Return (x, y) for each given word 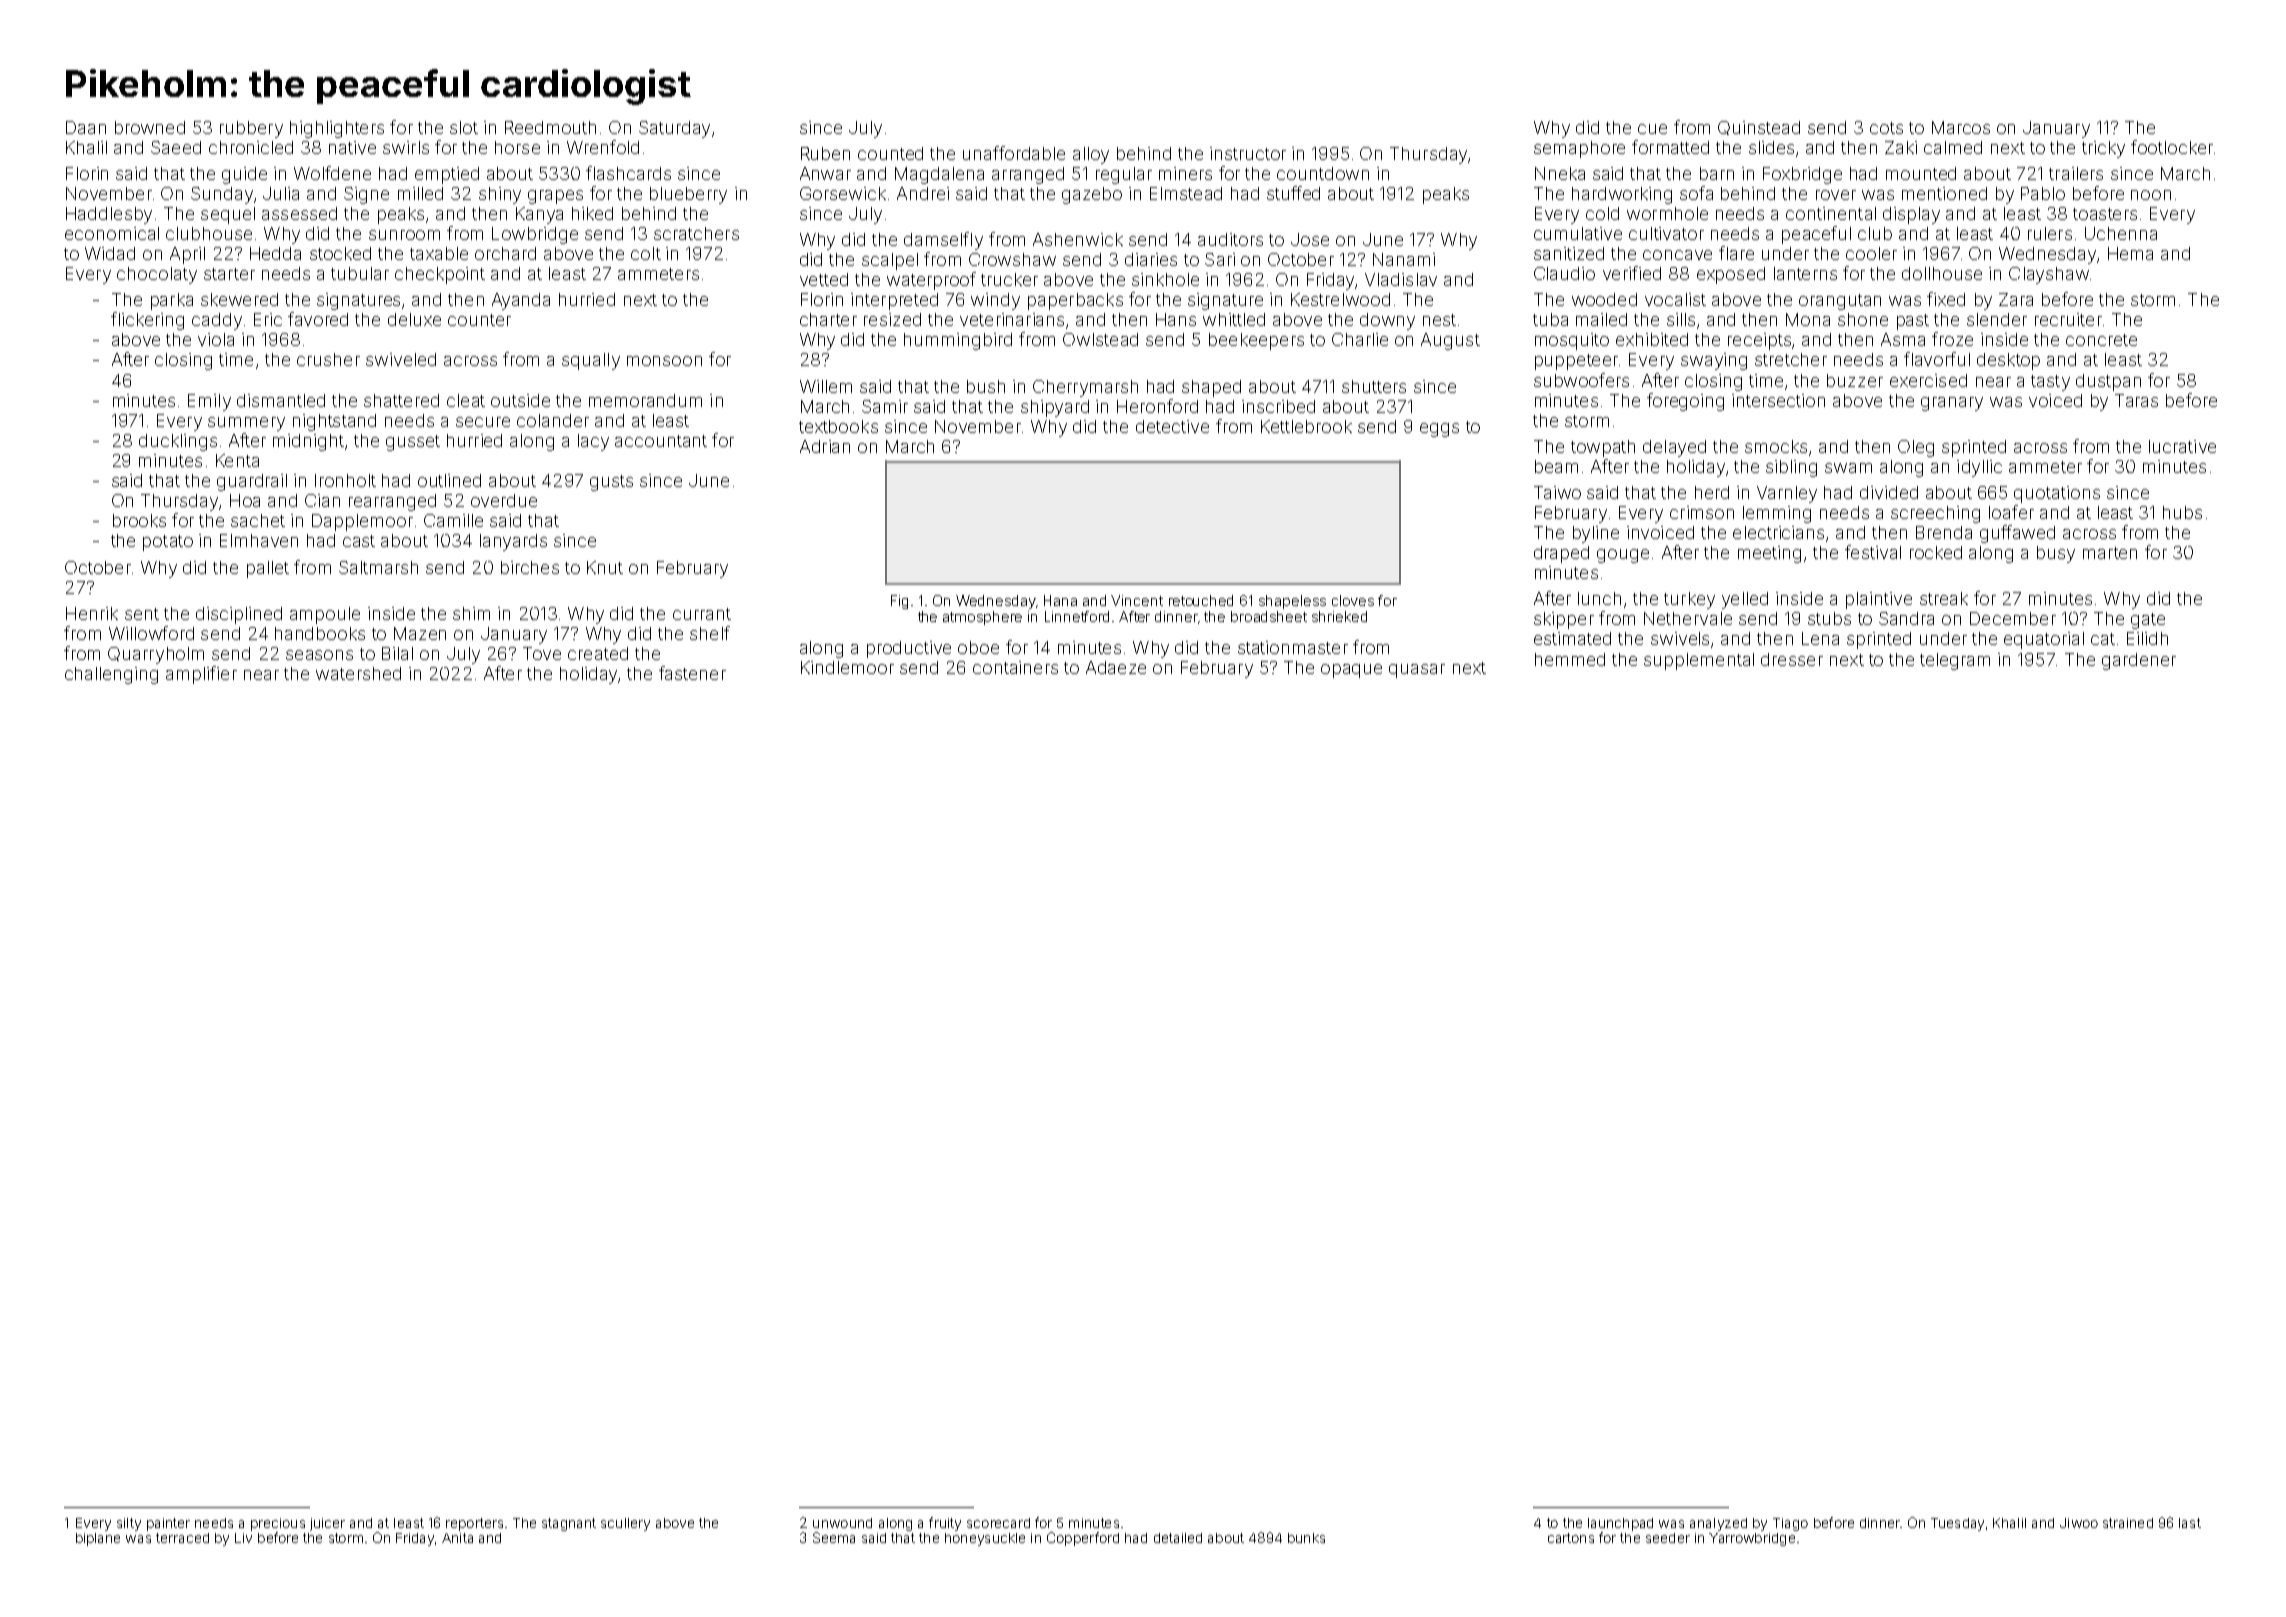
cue (1652, 129)
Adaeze (1116, 667)
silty (129, 1524)
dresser (1792, 659)
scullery (625, 1524)
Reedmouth (550, 127)
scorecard (998, 1523)
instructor (1248, 153)
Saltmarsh (378, 567)
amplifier (201, 675)
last (2190, 1523)
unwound (842, 1523)
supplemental (1699, 661)
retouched (1201, 600)
